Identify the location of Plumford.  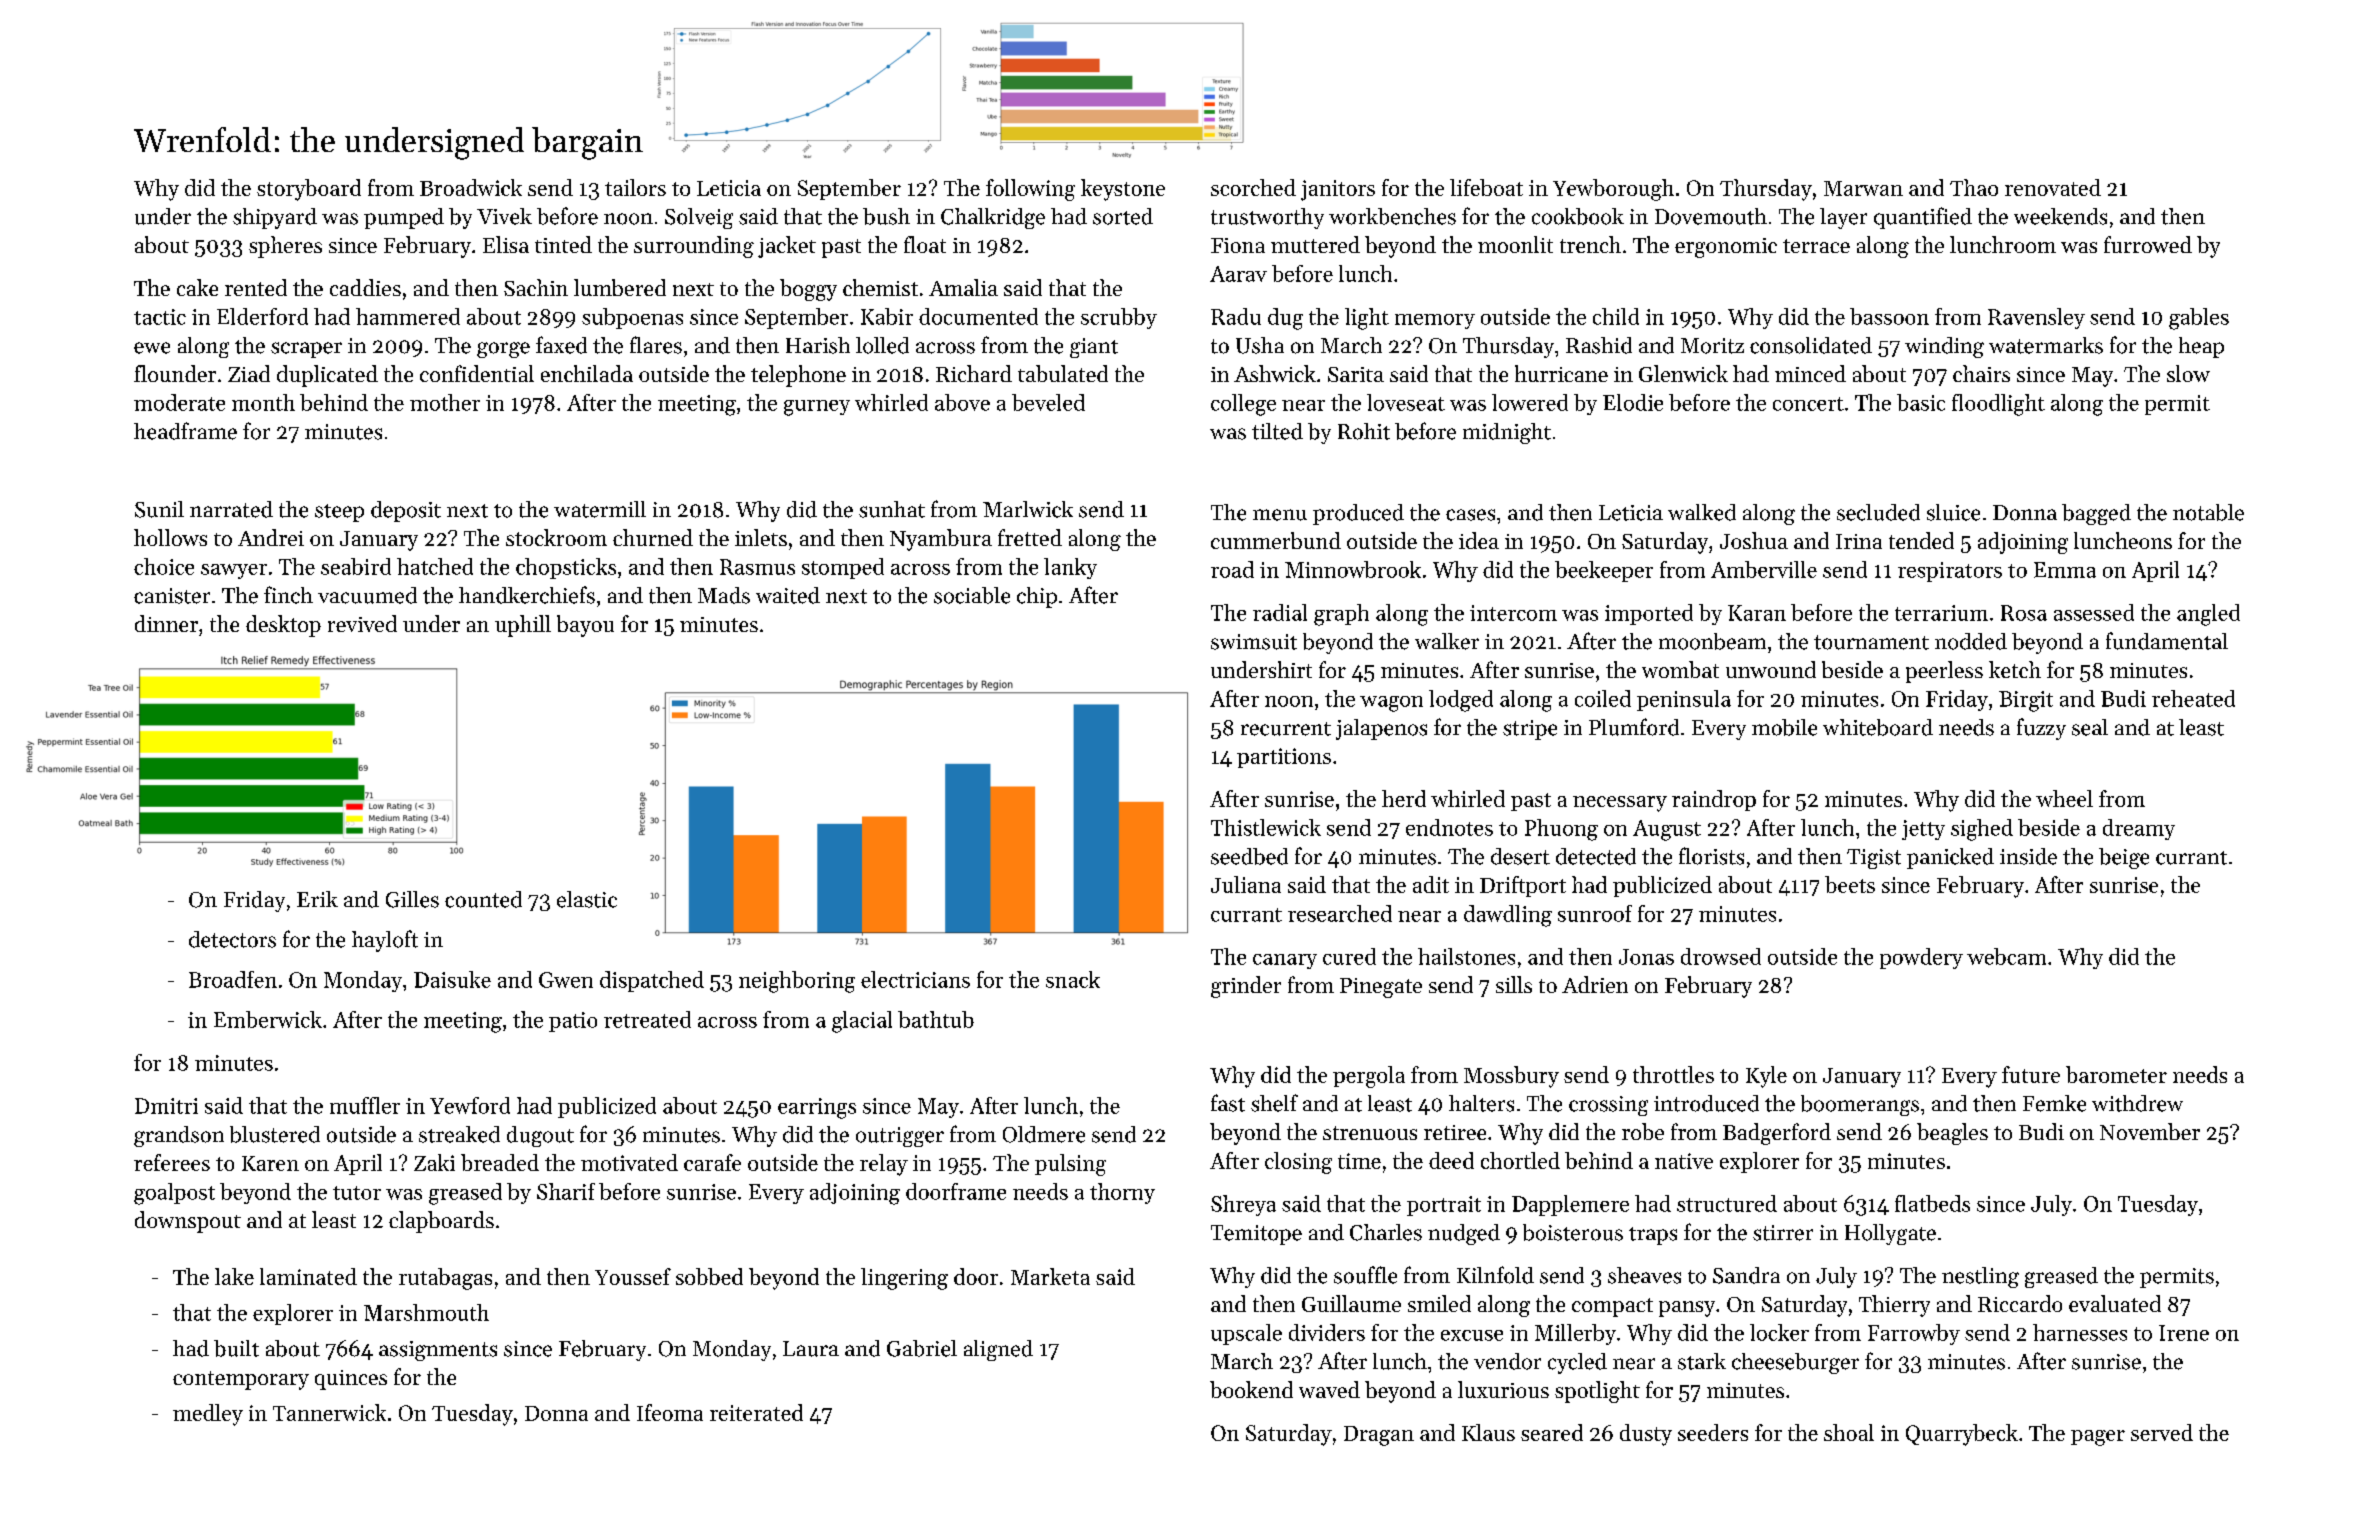
(1634, 727).
